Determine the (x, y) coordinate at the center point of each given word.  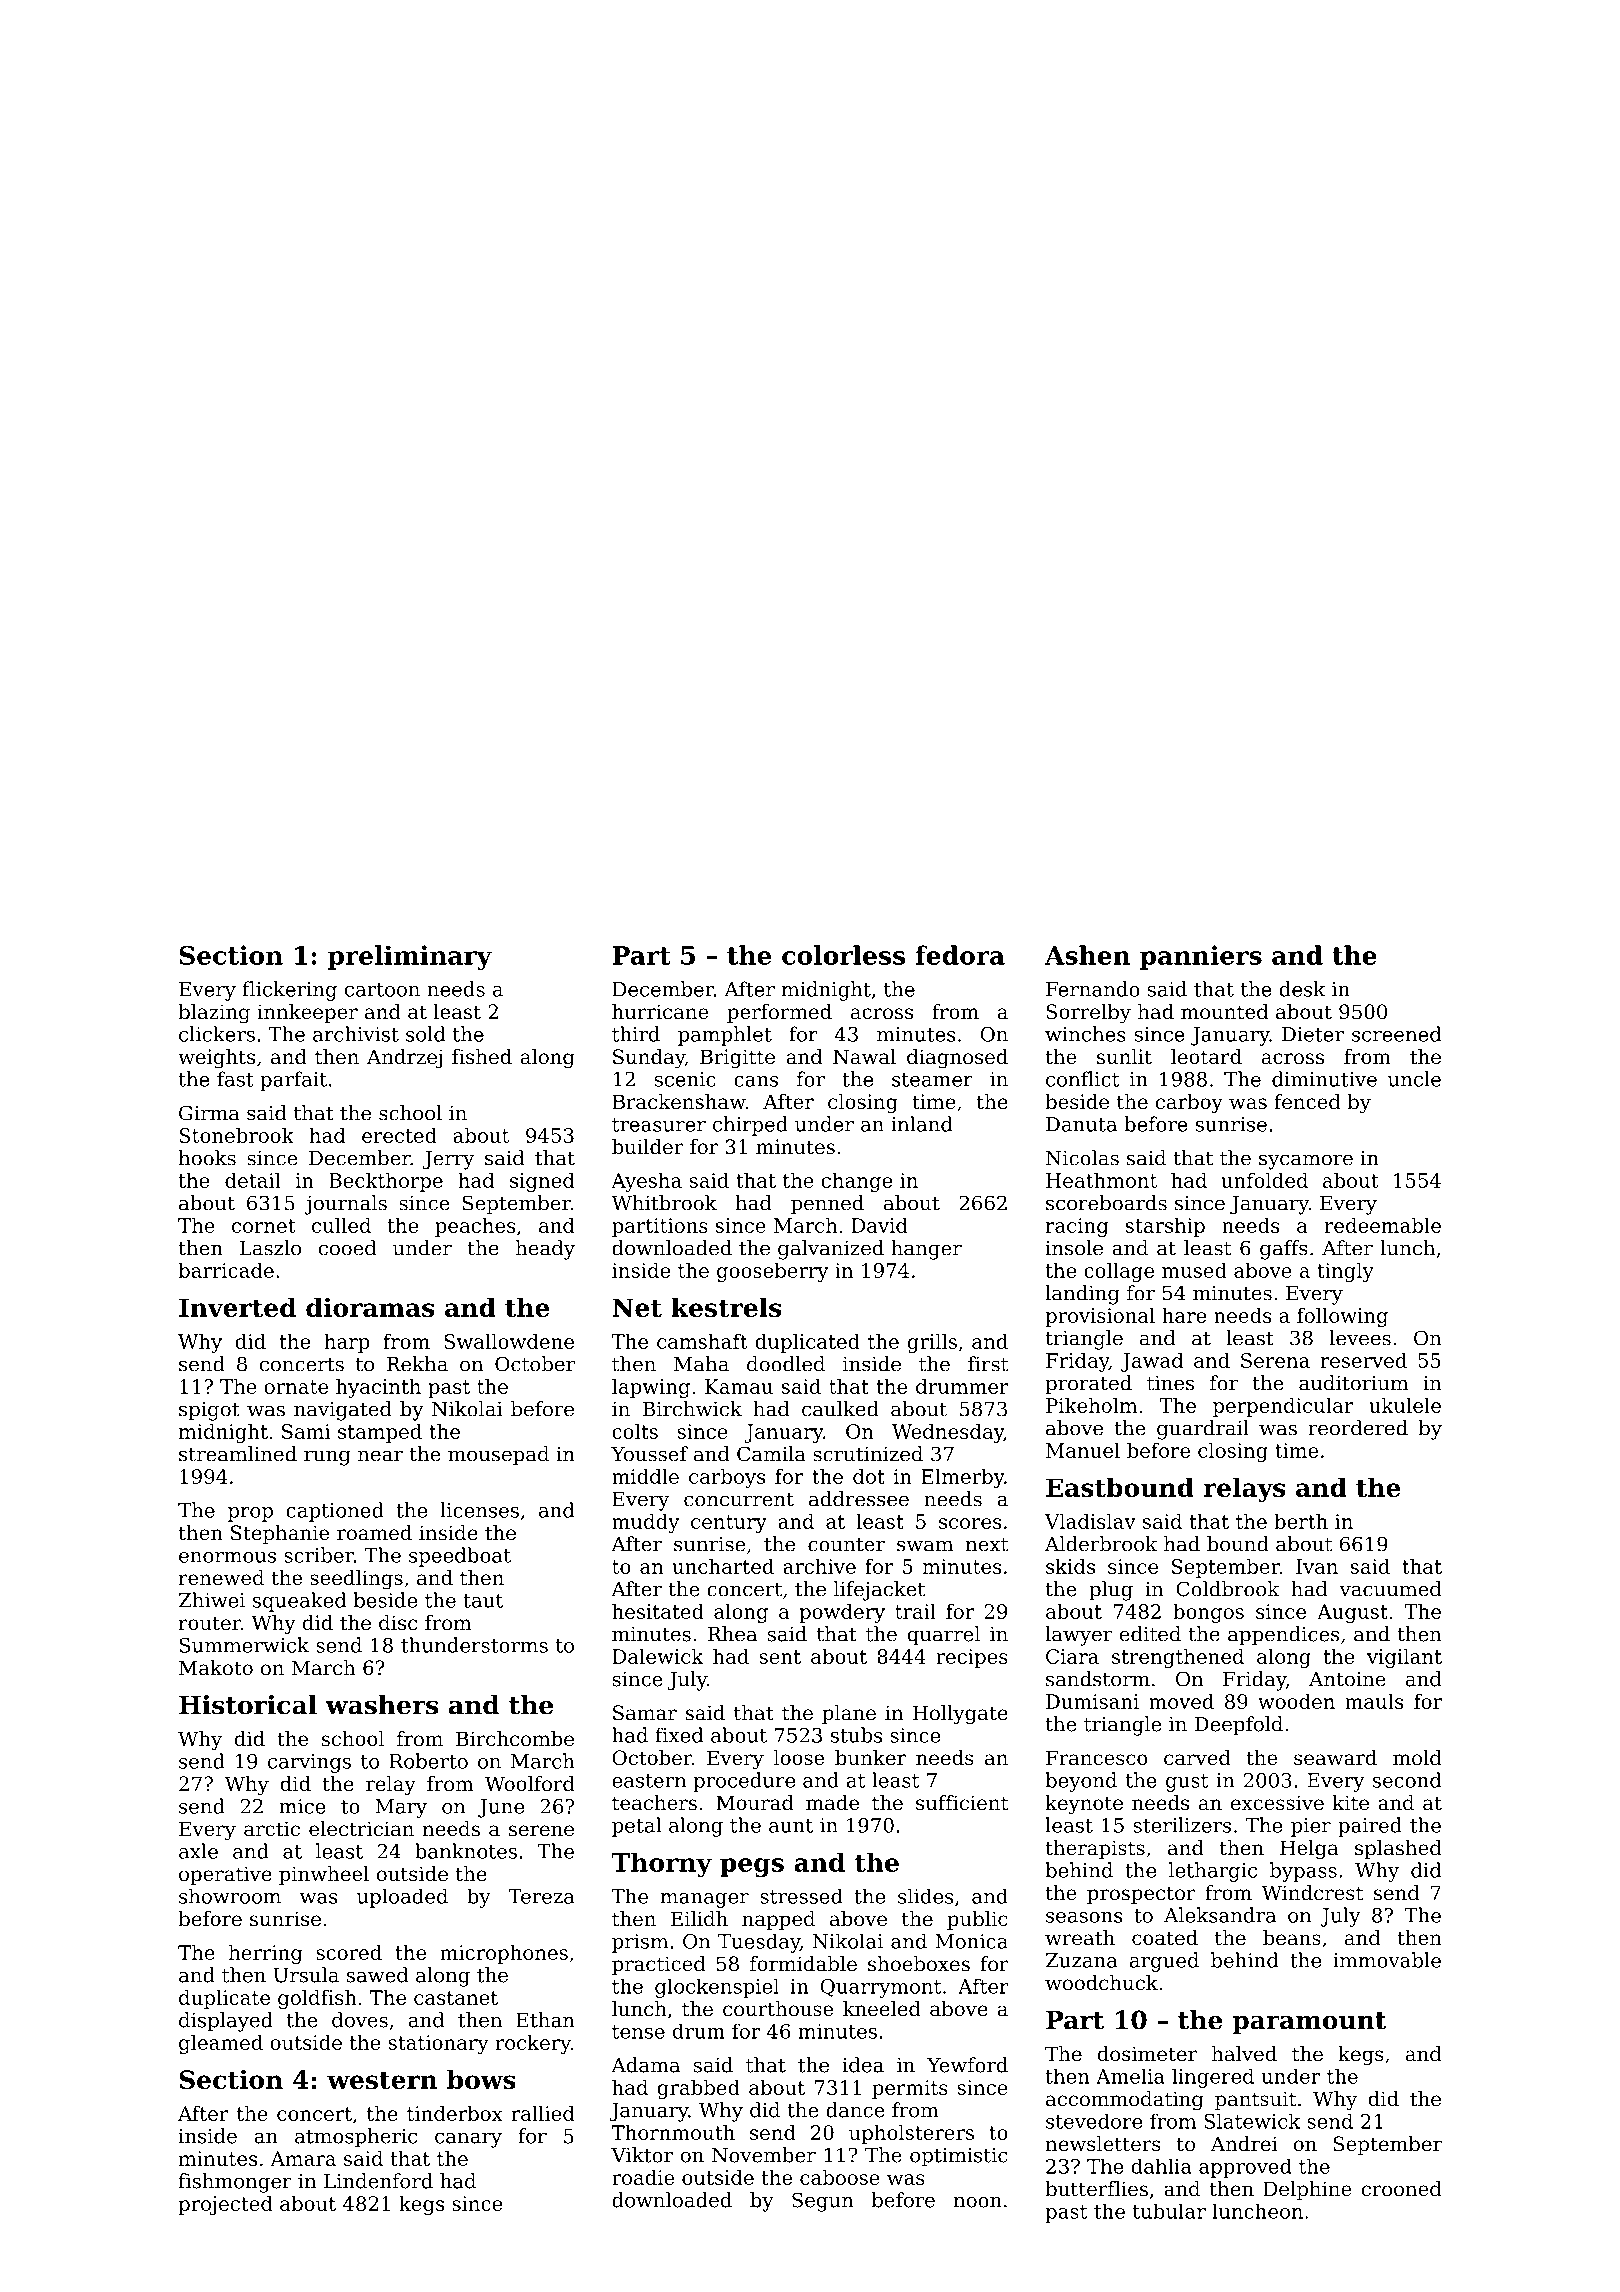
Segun (823, 2202)
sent (780, 1657)
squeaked (299, 1602)
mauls (1374, 1701)
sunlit (1124, 1056)
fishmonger (235, 2183)
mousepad (498, 1456)
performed (779, 1013)
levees (1360, 1338)
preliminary (410, 957)
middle (645, 1476)
